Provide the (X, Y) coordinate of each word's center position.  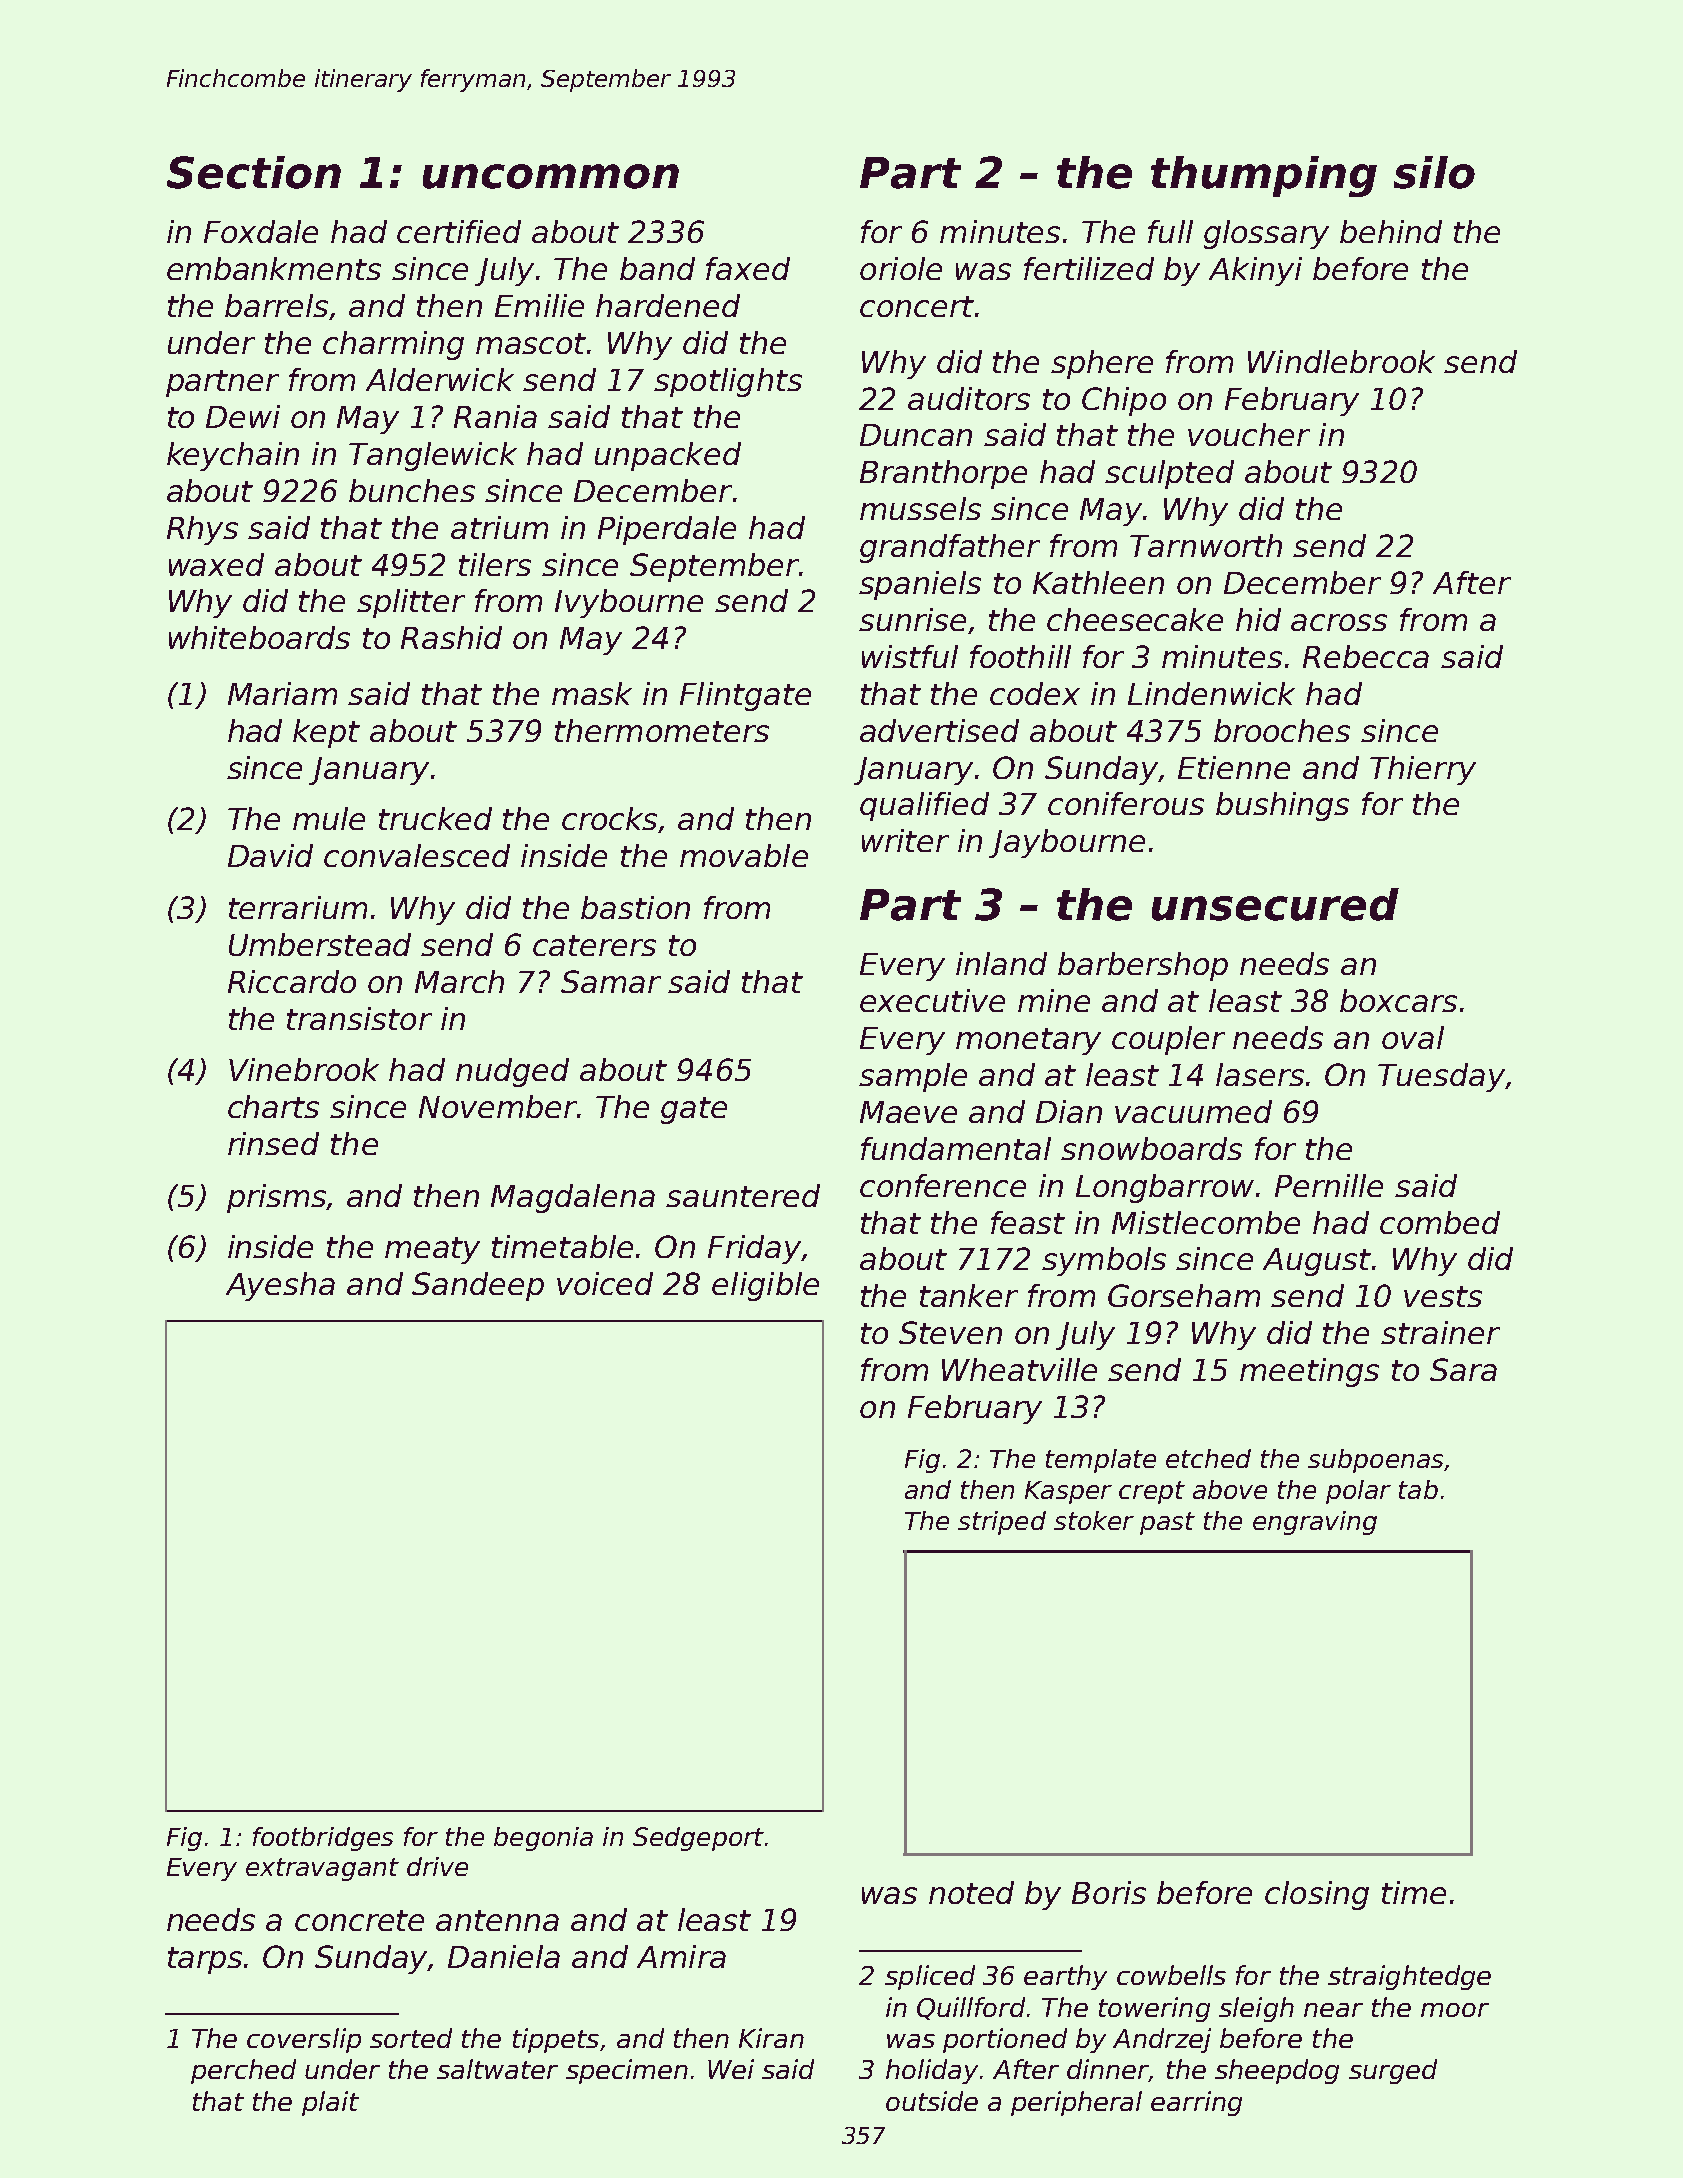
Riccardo (292, 981)
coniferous (1126, 803)
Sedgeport (698, 1839)
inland (1001, 963)
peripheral (1076, 2103)
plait (330, 2103)
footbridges (323, 1839)
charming (393, 345)
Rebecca (1366, 656)
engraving (1315, 1523)
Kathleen (1098, 582)
